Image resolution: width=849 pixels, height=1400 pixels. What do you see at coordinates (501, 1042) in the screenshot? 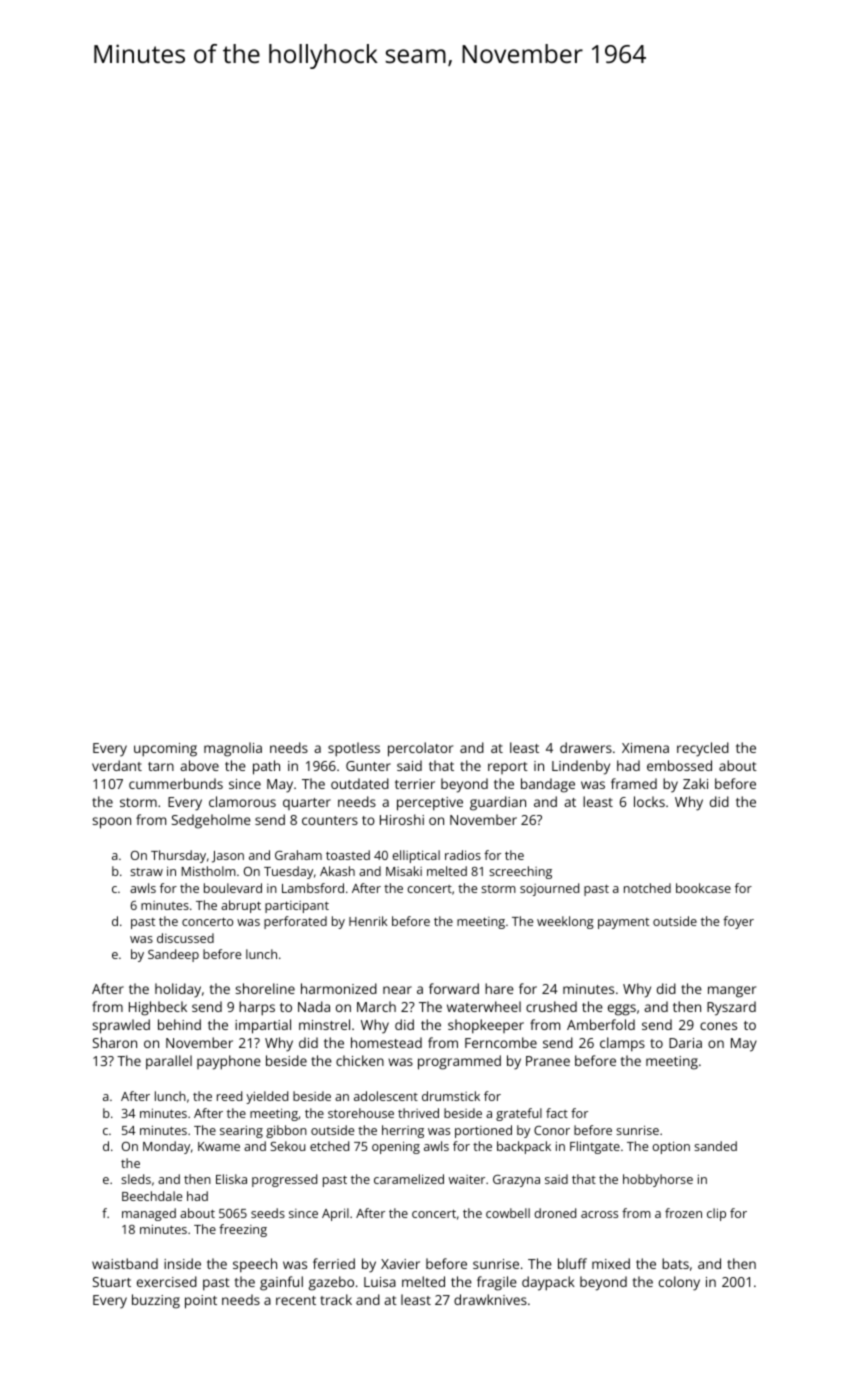
I see `Ferncombe` at bounding box center [501, 1042].
